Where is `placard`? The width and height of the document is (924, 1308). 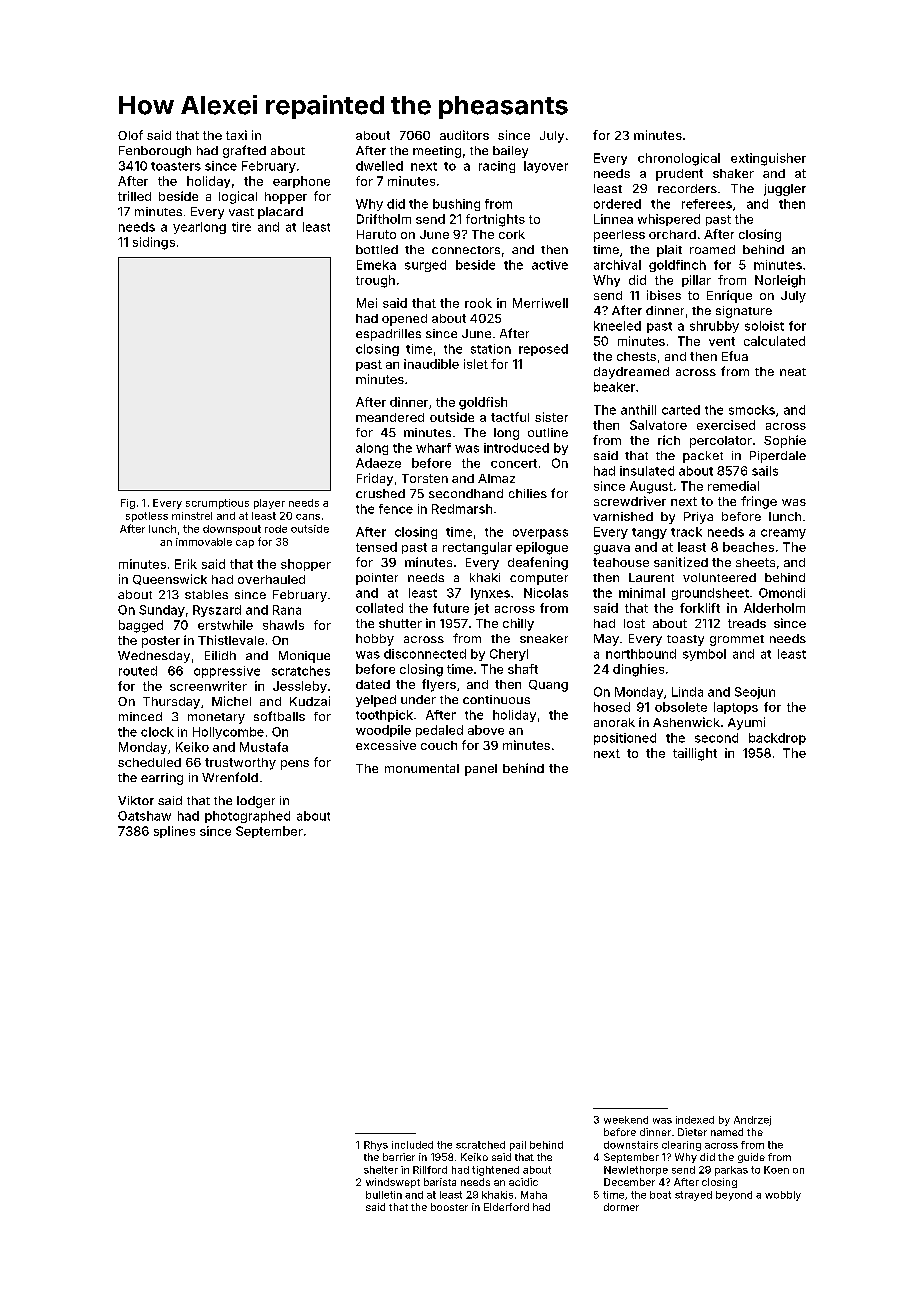 placard is located at coordinates (280, 213).
